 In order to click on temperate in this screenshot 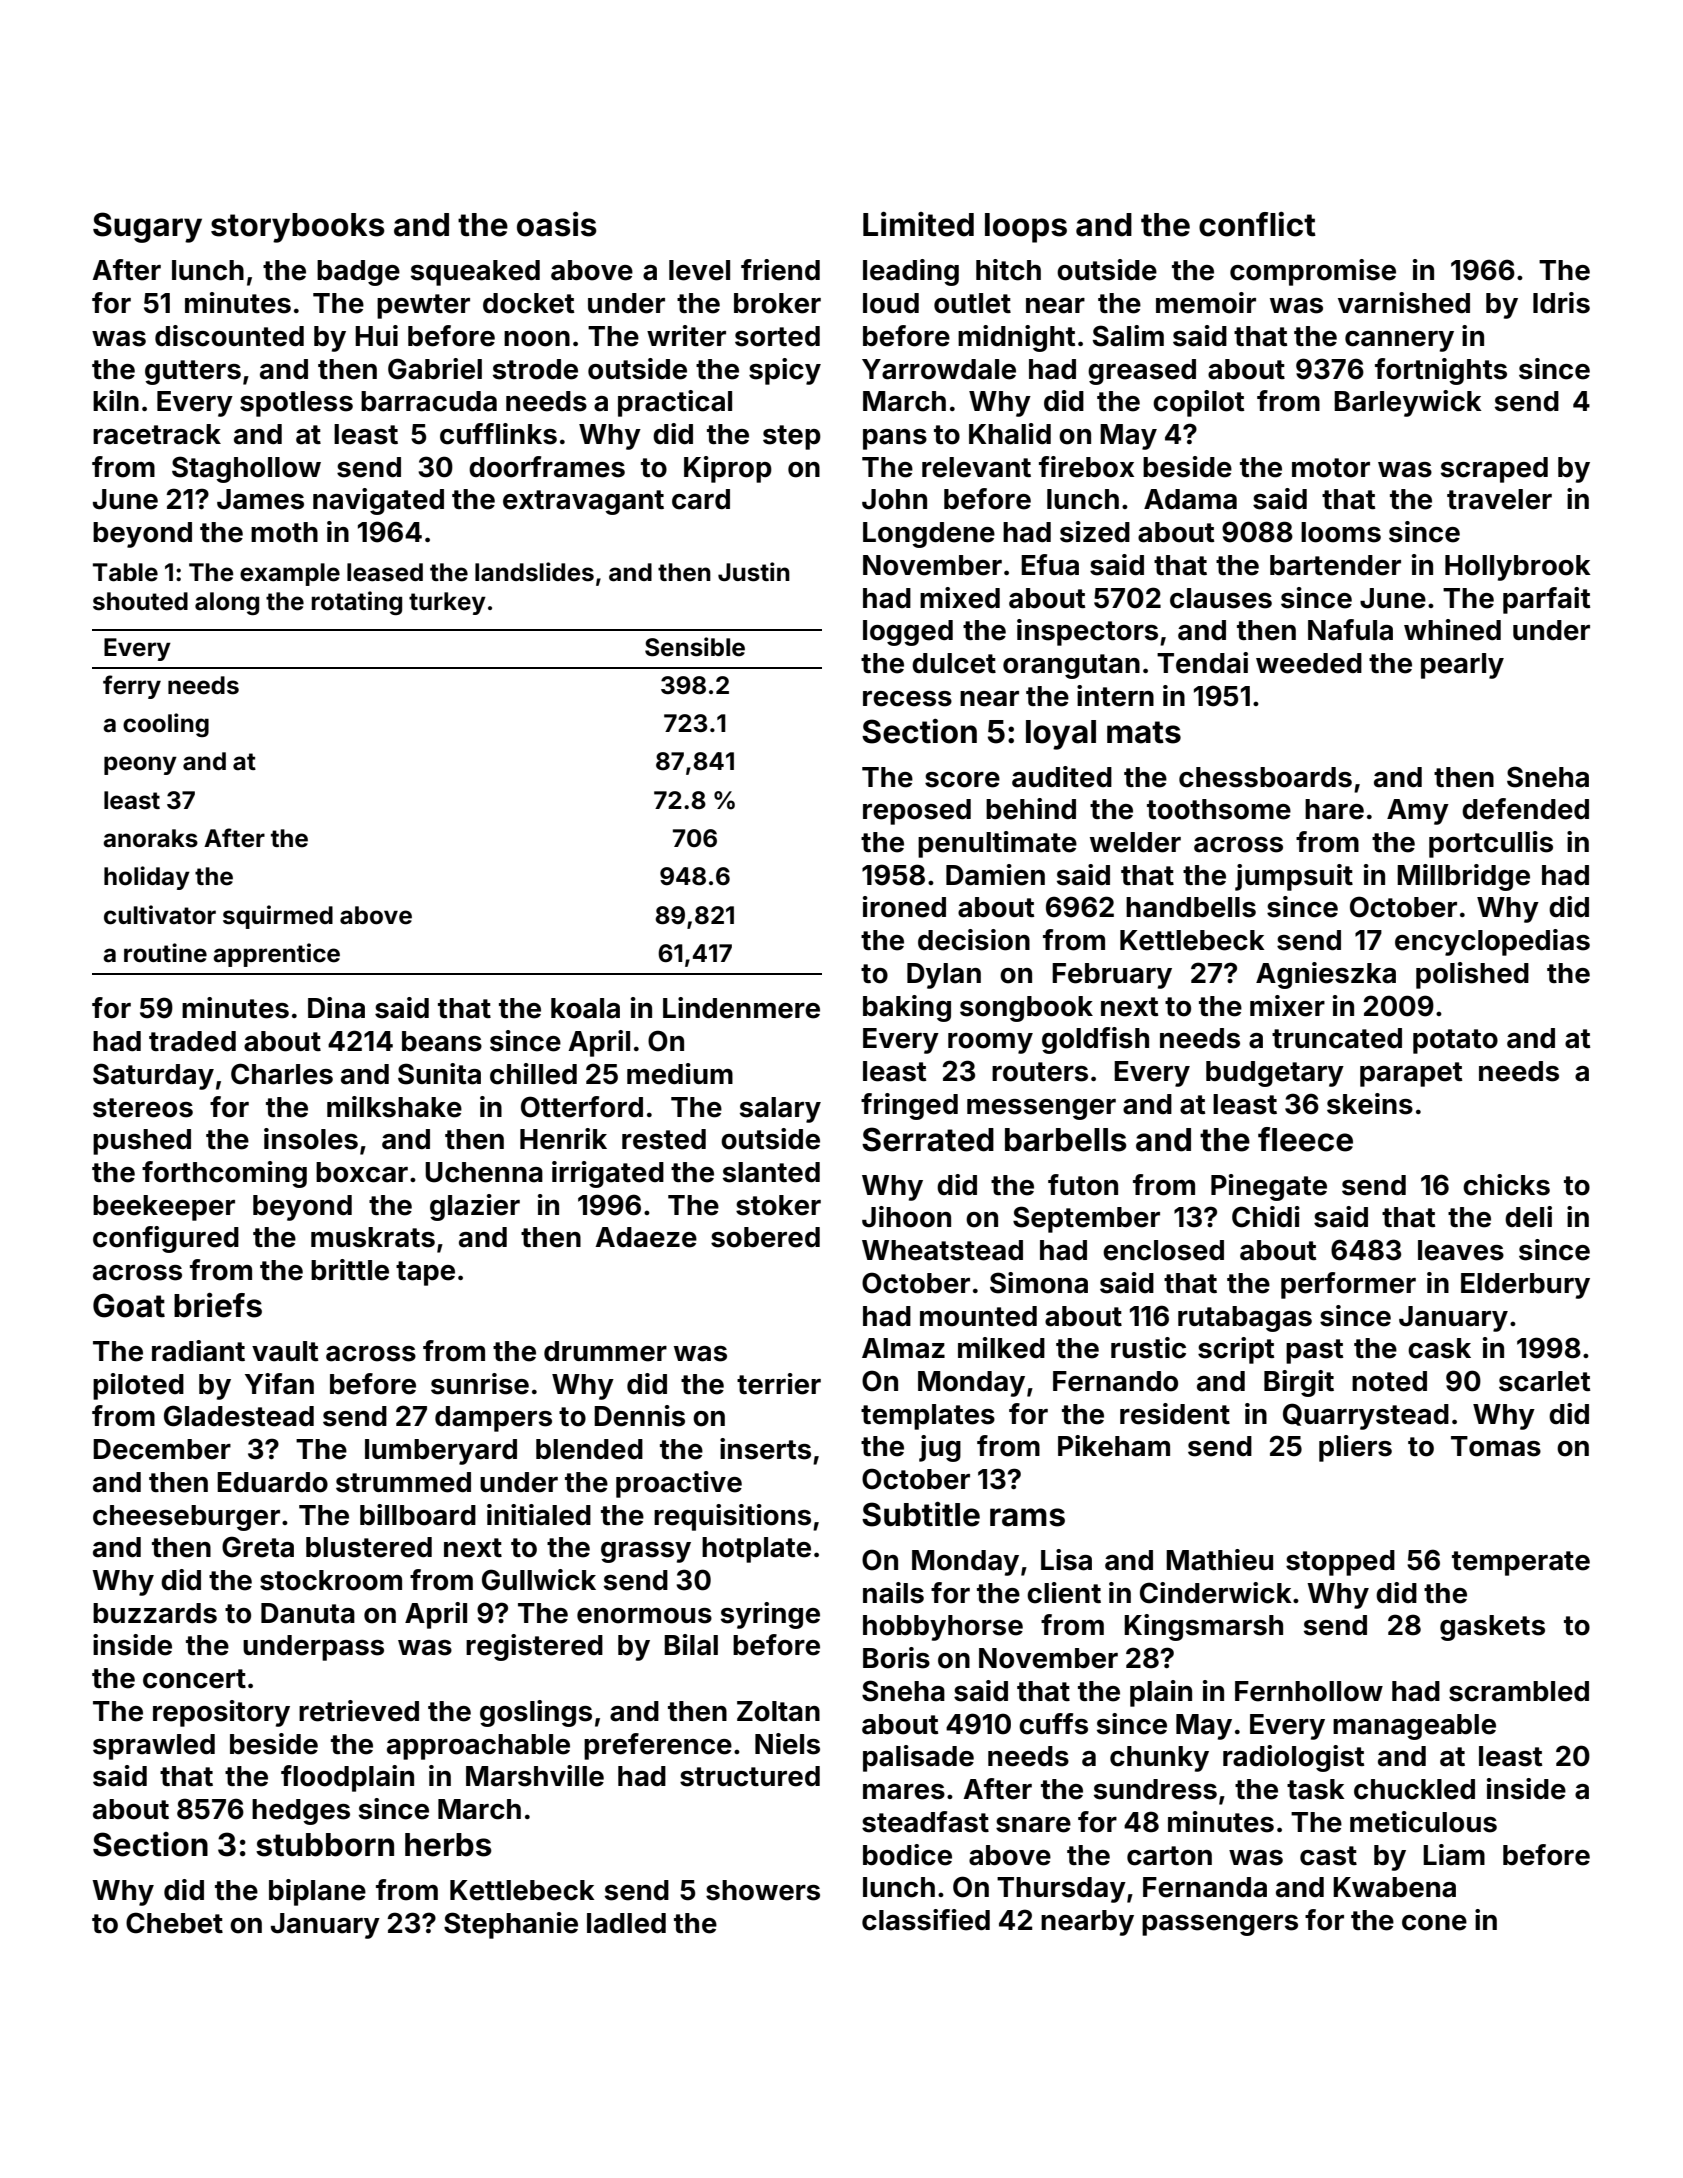, I will do `click(1521, 1563)`.
